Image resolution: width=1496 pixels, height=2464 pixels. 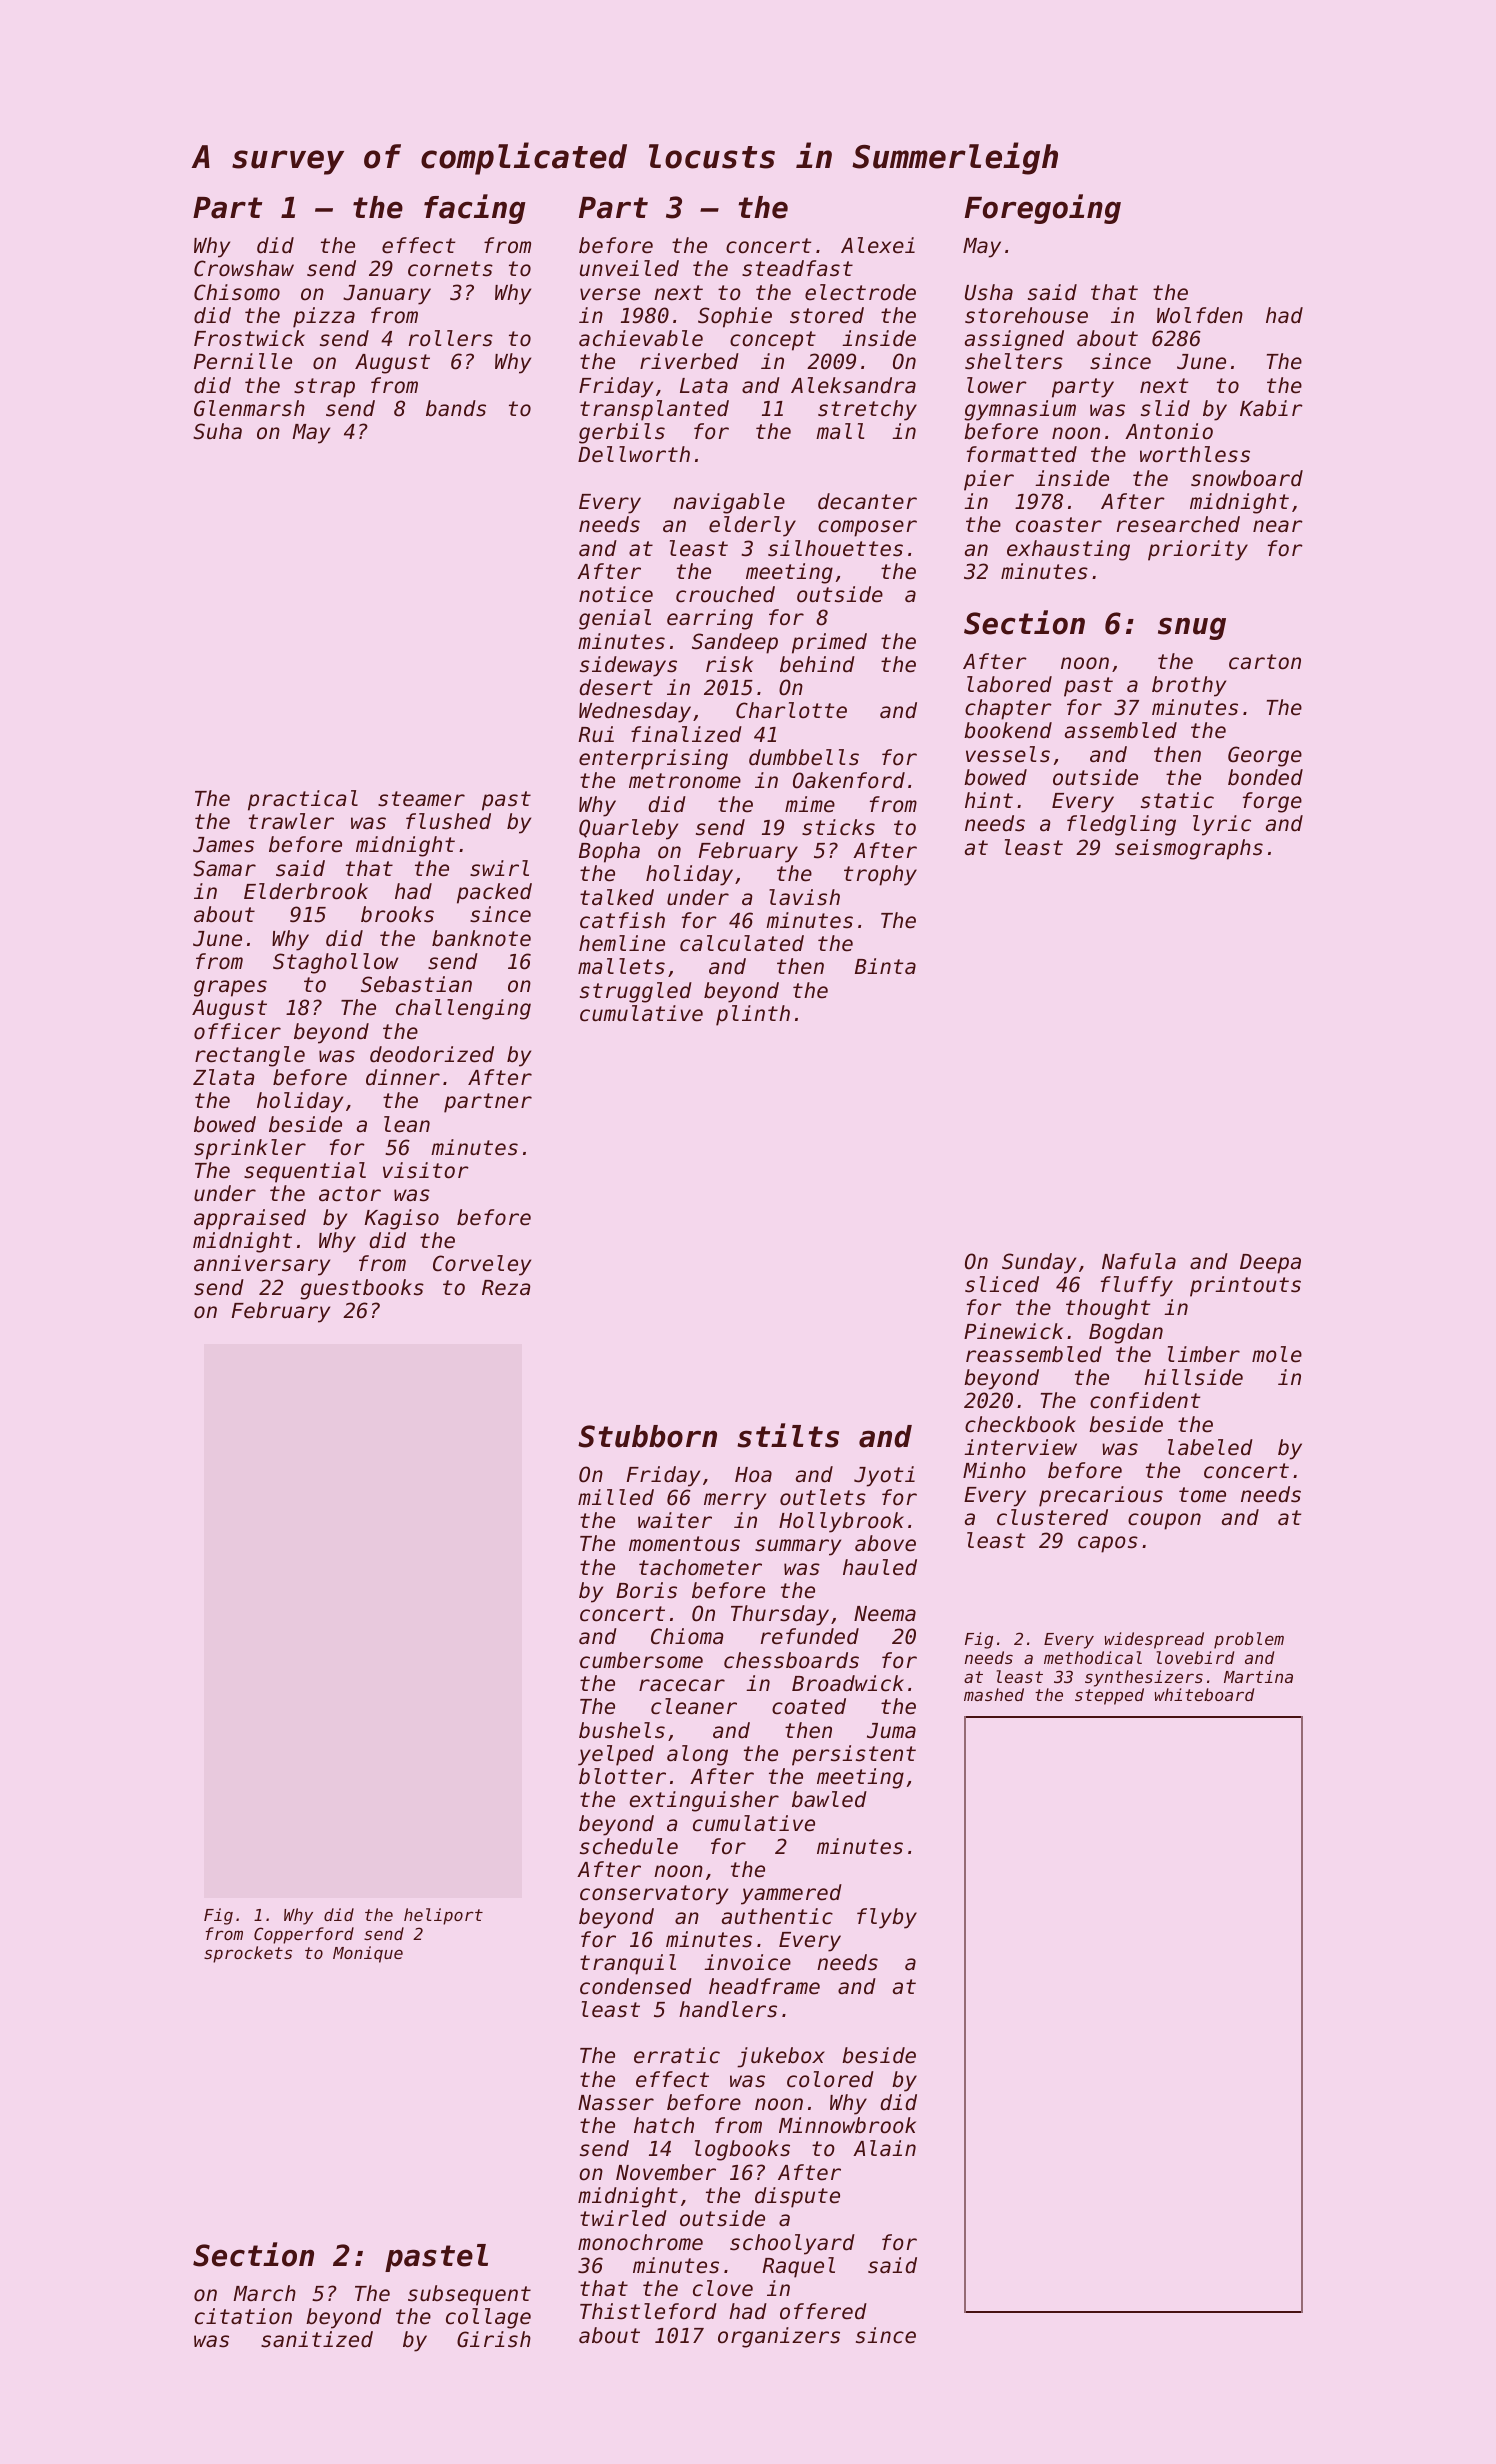 I want to click on Alexei, so click(x=878, y=245).
